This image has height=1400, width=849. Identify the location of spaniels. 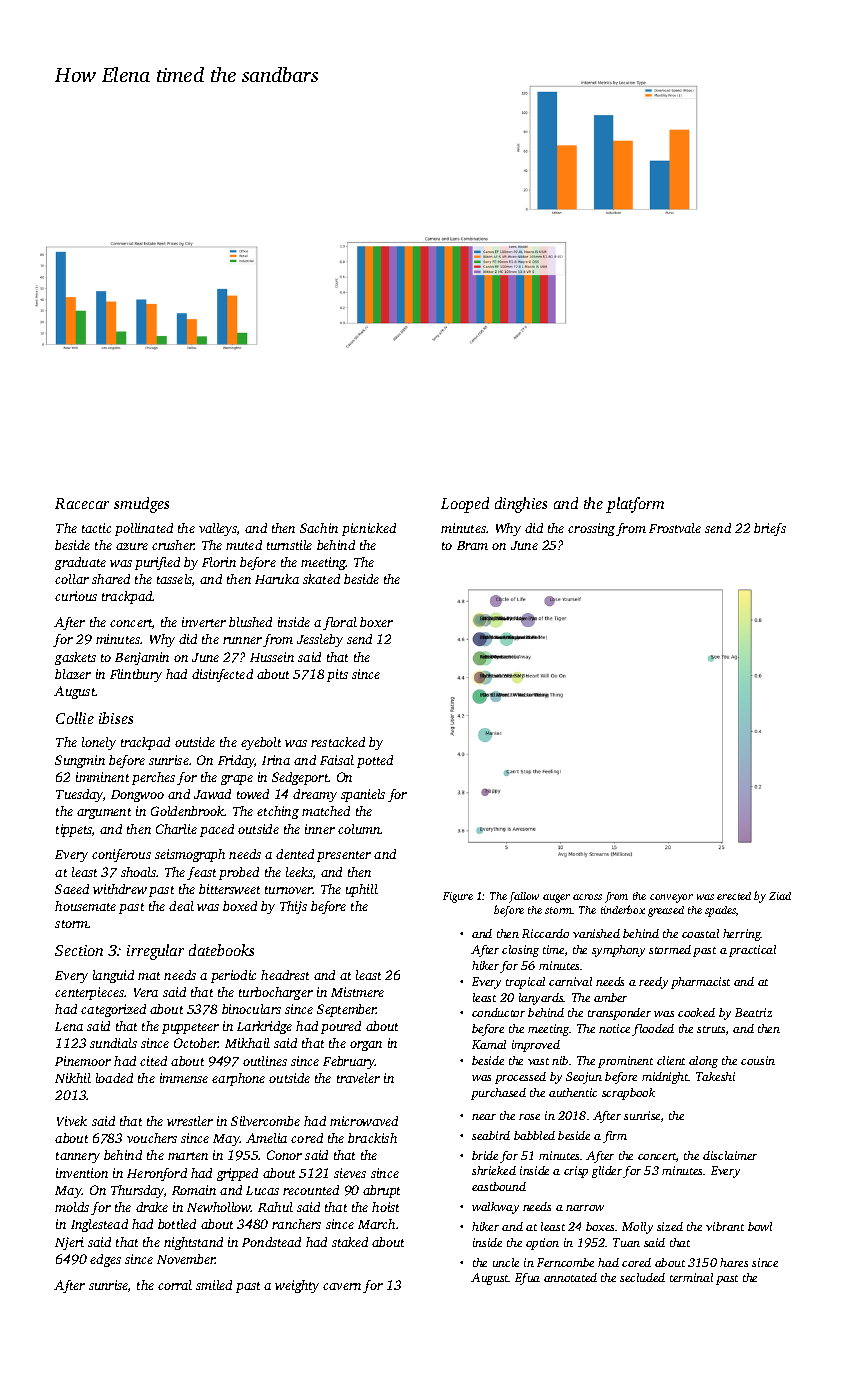
(363, 795).
